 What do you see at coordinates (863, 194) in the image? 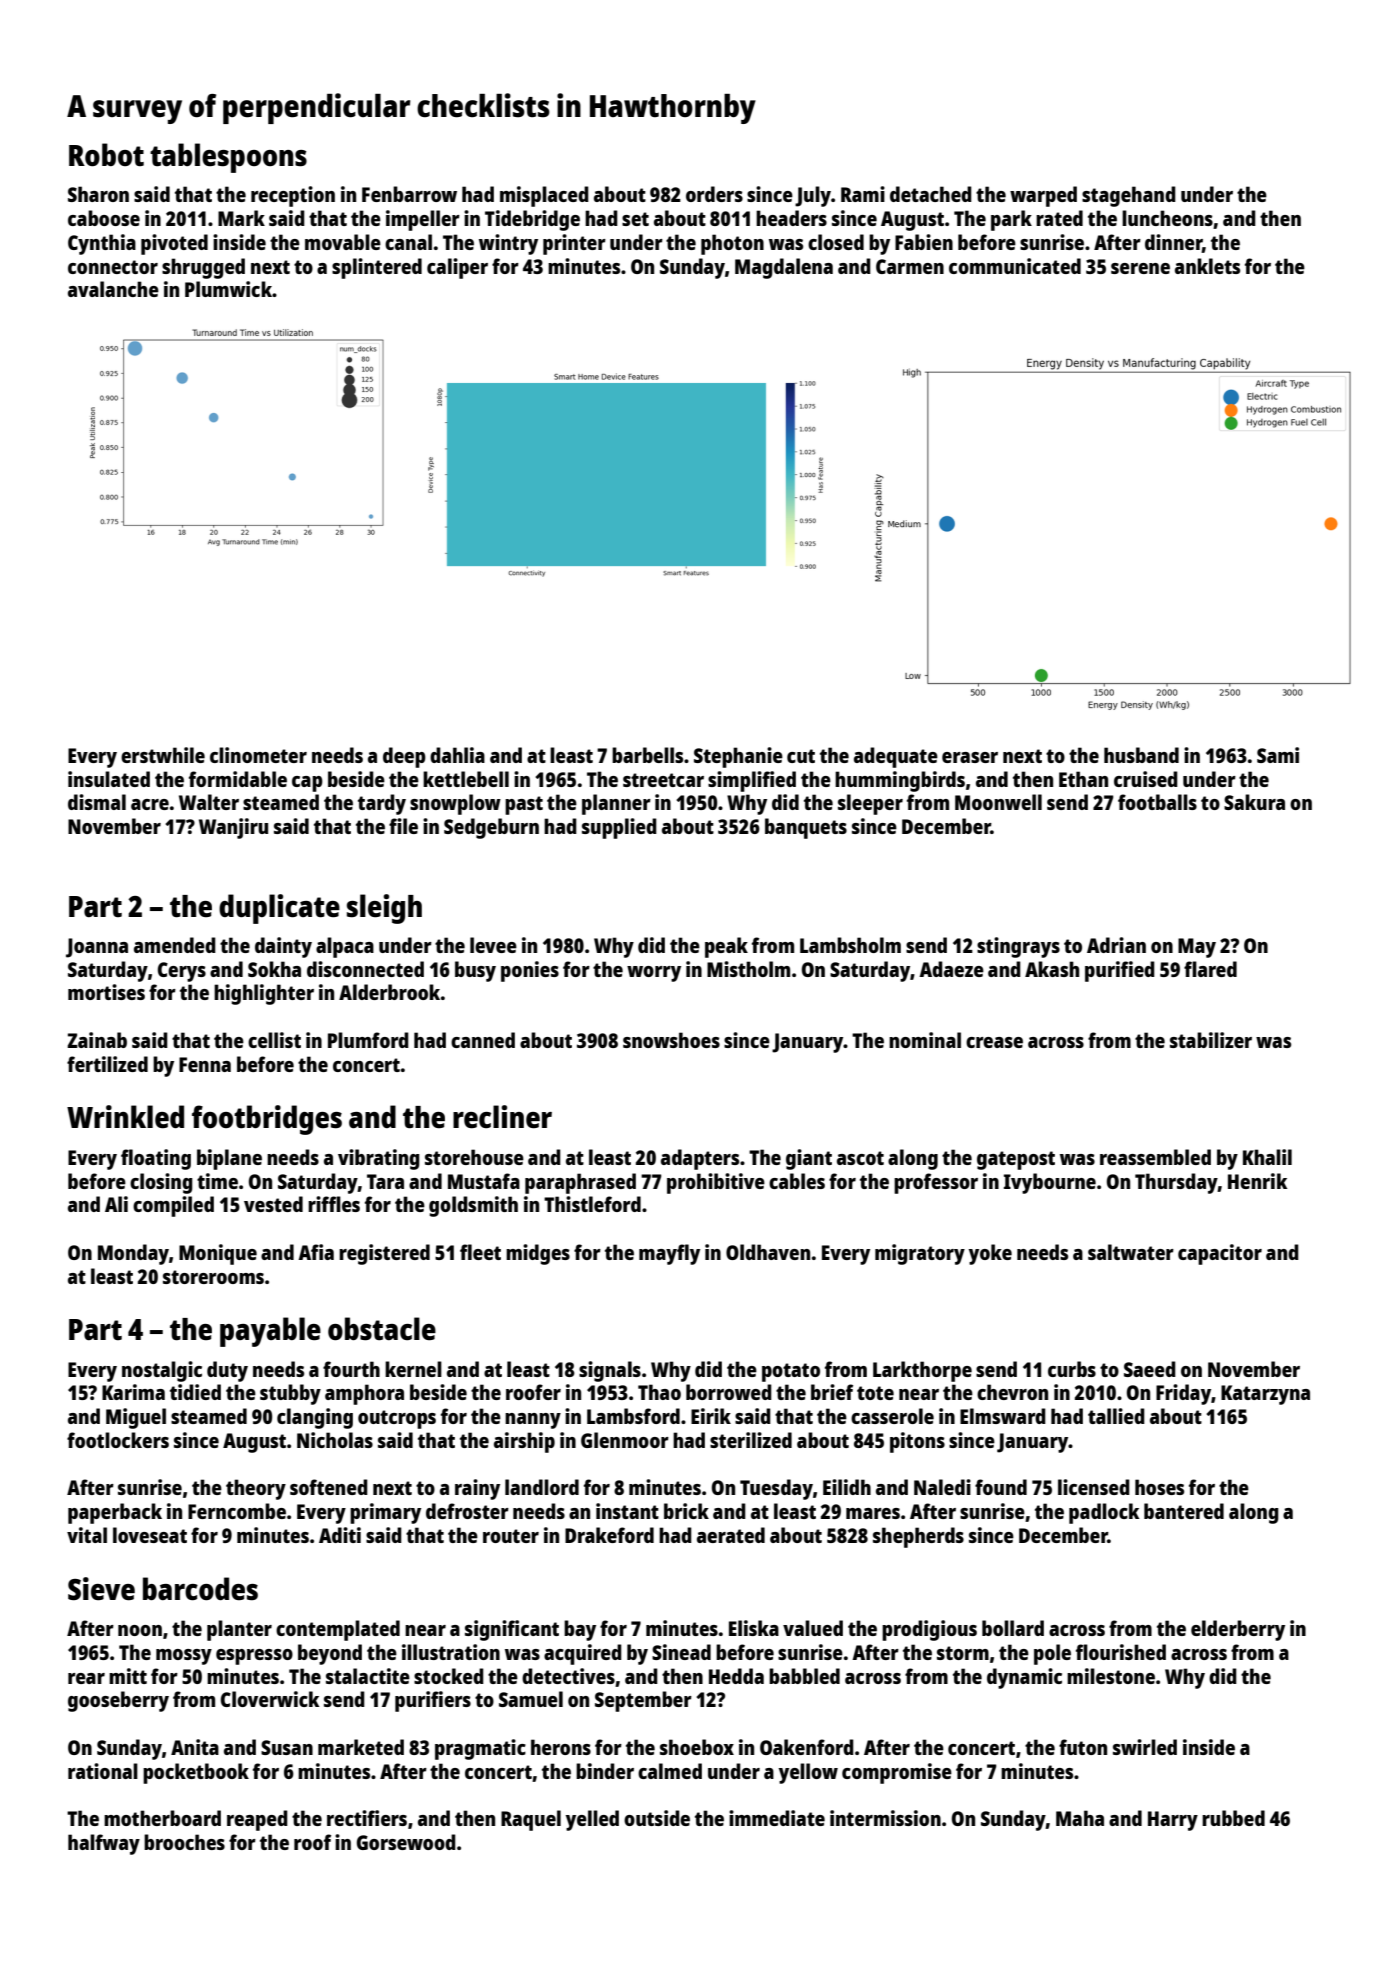
I see `Rami` at bounding box center [863, 194].
